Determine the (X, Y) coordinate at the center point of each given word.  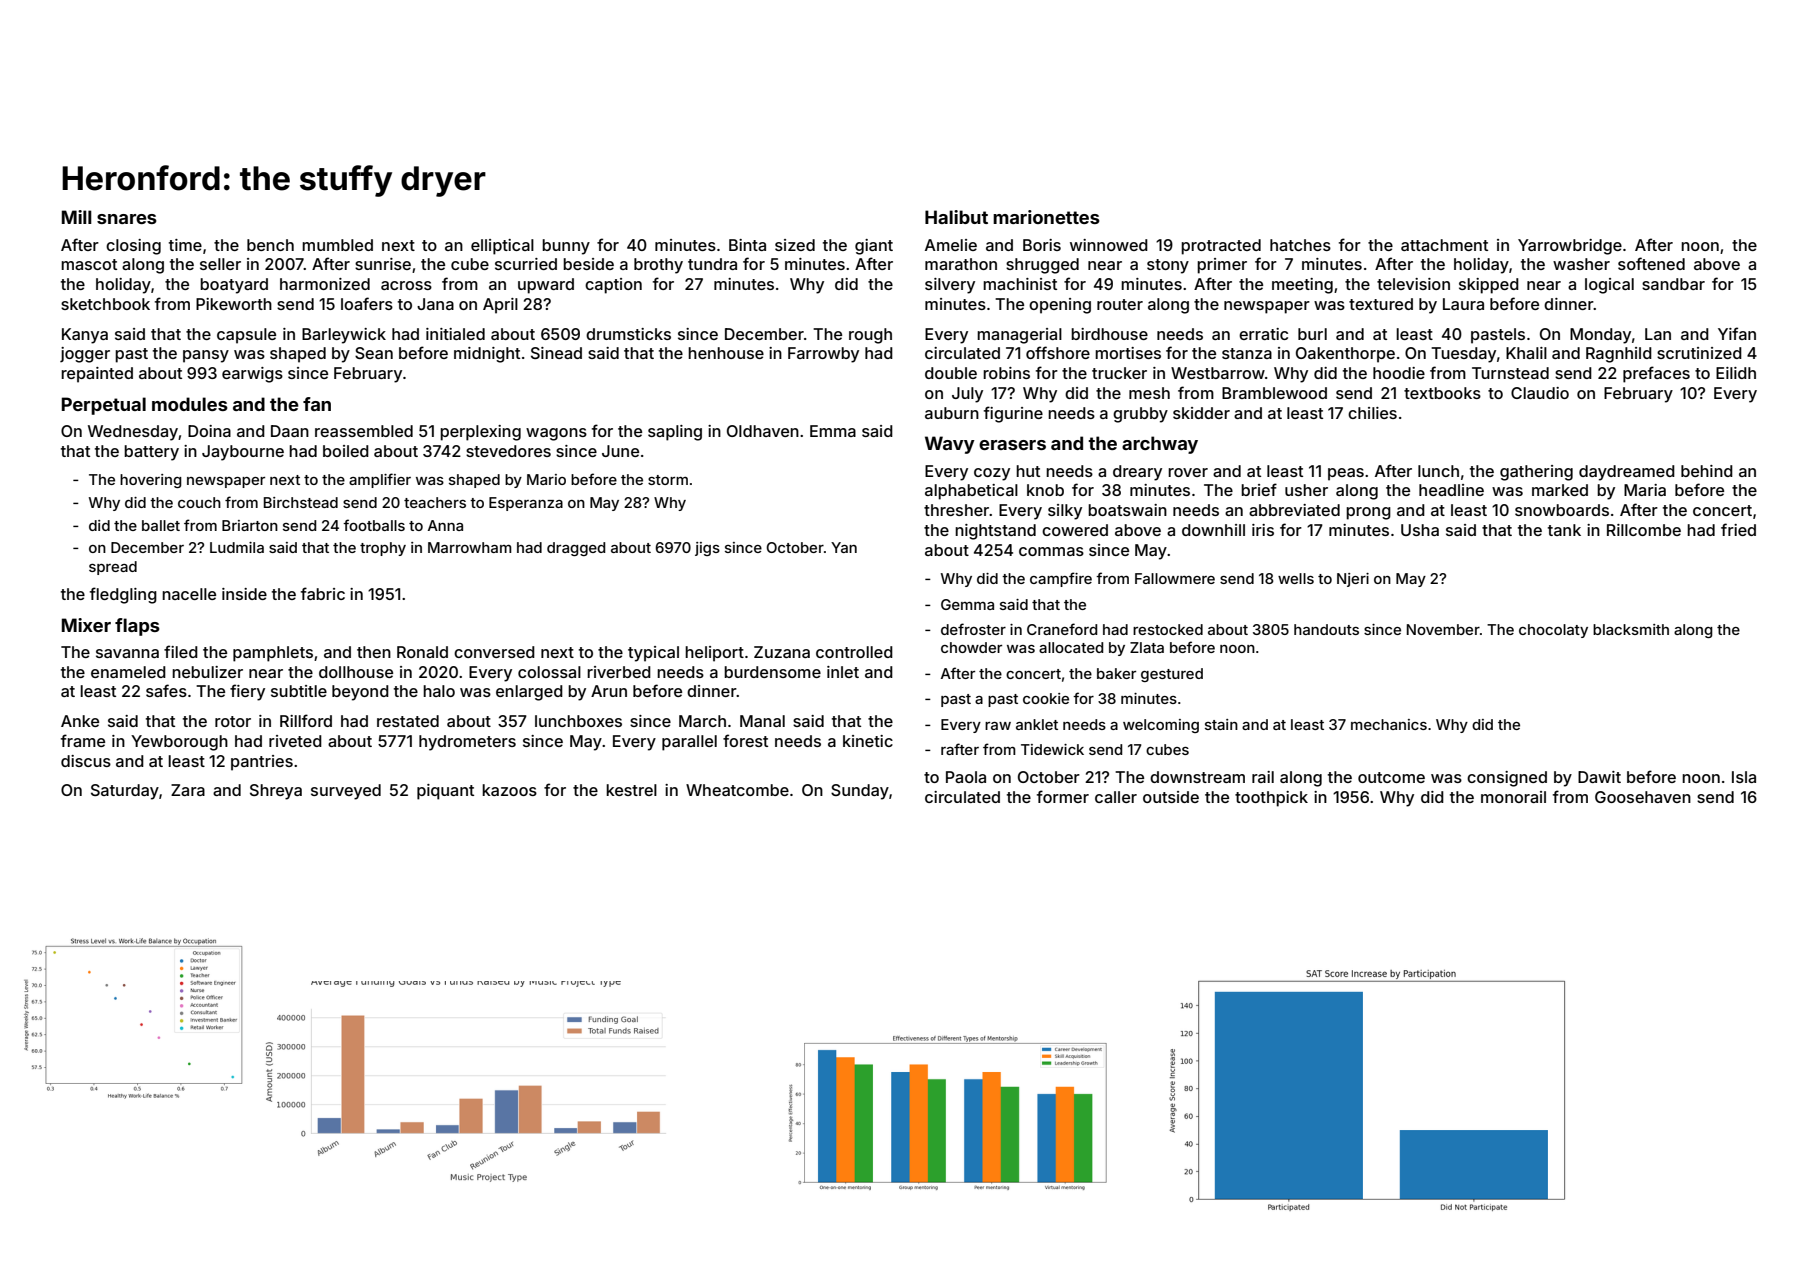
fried (1738, 529)
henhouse (726, 353)
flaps (137, 627)
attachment (1444, 245)
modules (190, 404)
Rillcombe (1644, 530)
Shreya (276, 792)
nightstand (995, 532)
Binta (747, 245)
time (185, 245)
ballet (161, 525)
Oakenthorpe (1345, 355)
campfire (1061, 579)
